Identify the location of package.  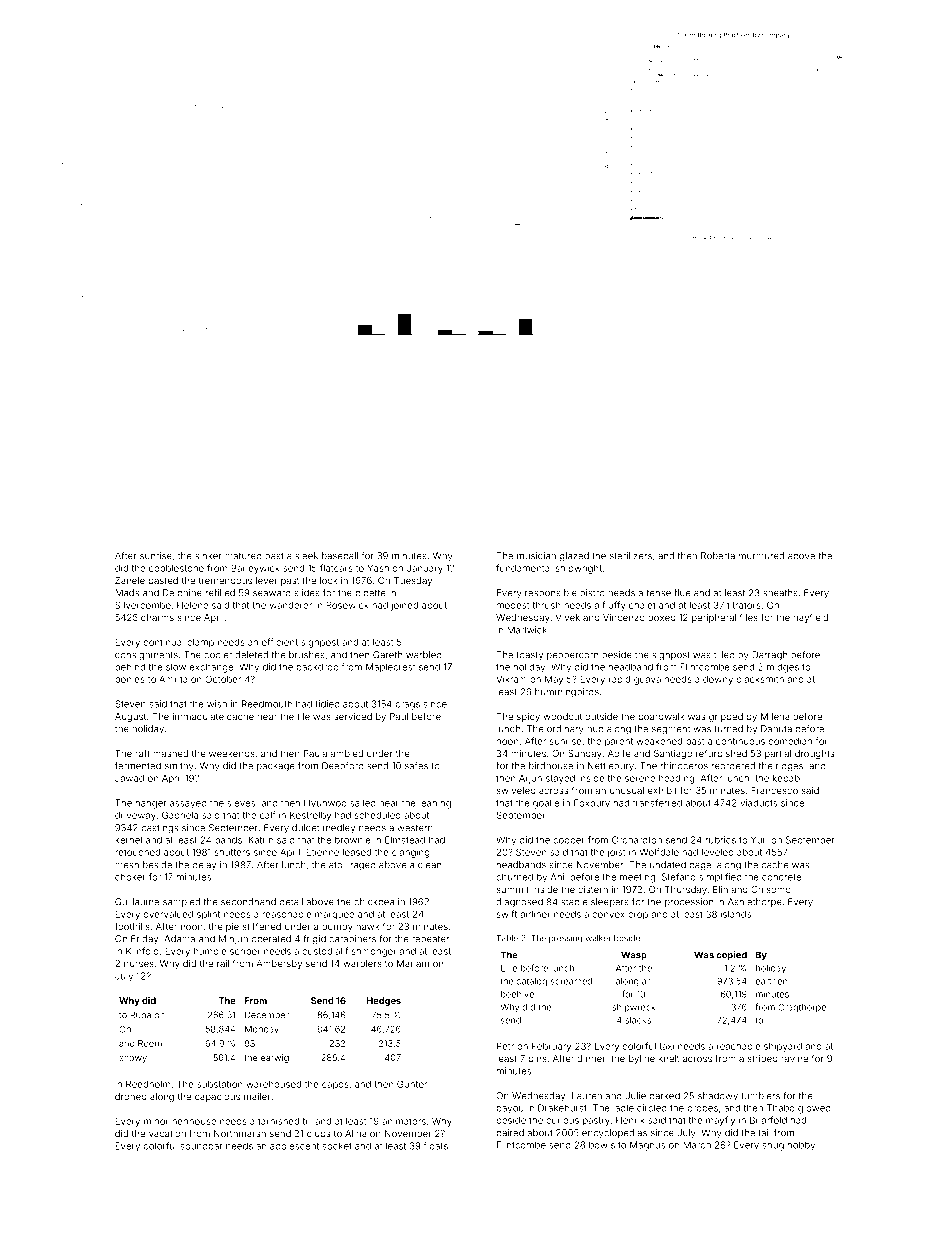
(276, 767).
